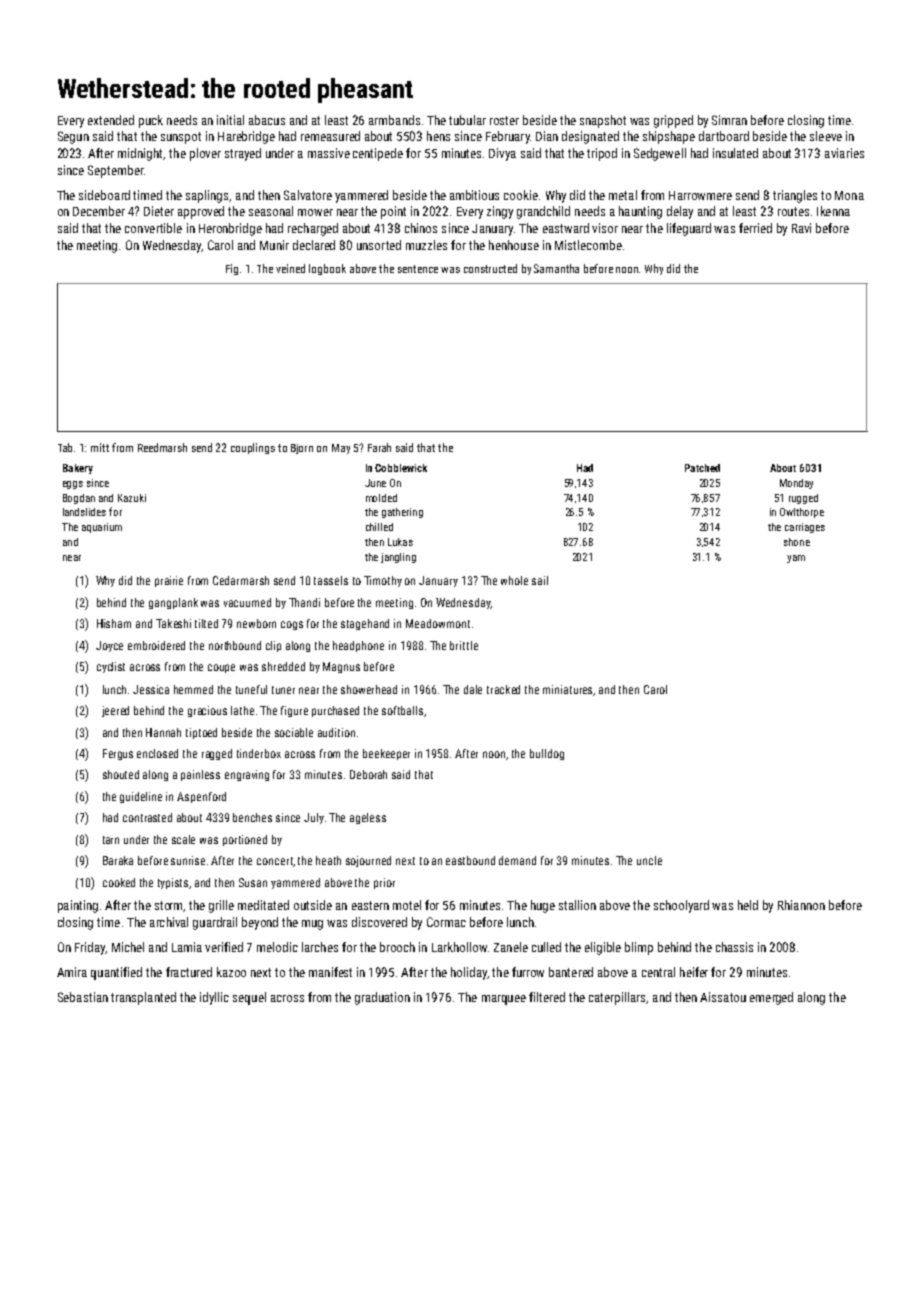  What do you see at coordinates (660, 154) in the document?
I see `Sedgewell` at bounding box center [660, 154].
